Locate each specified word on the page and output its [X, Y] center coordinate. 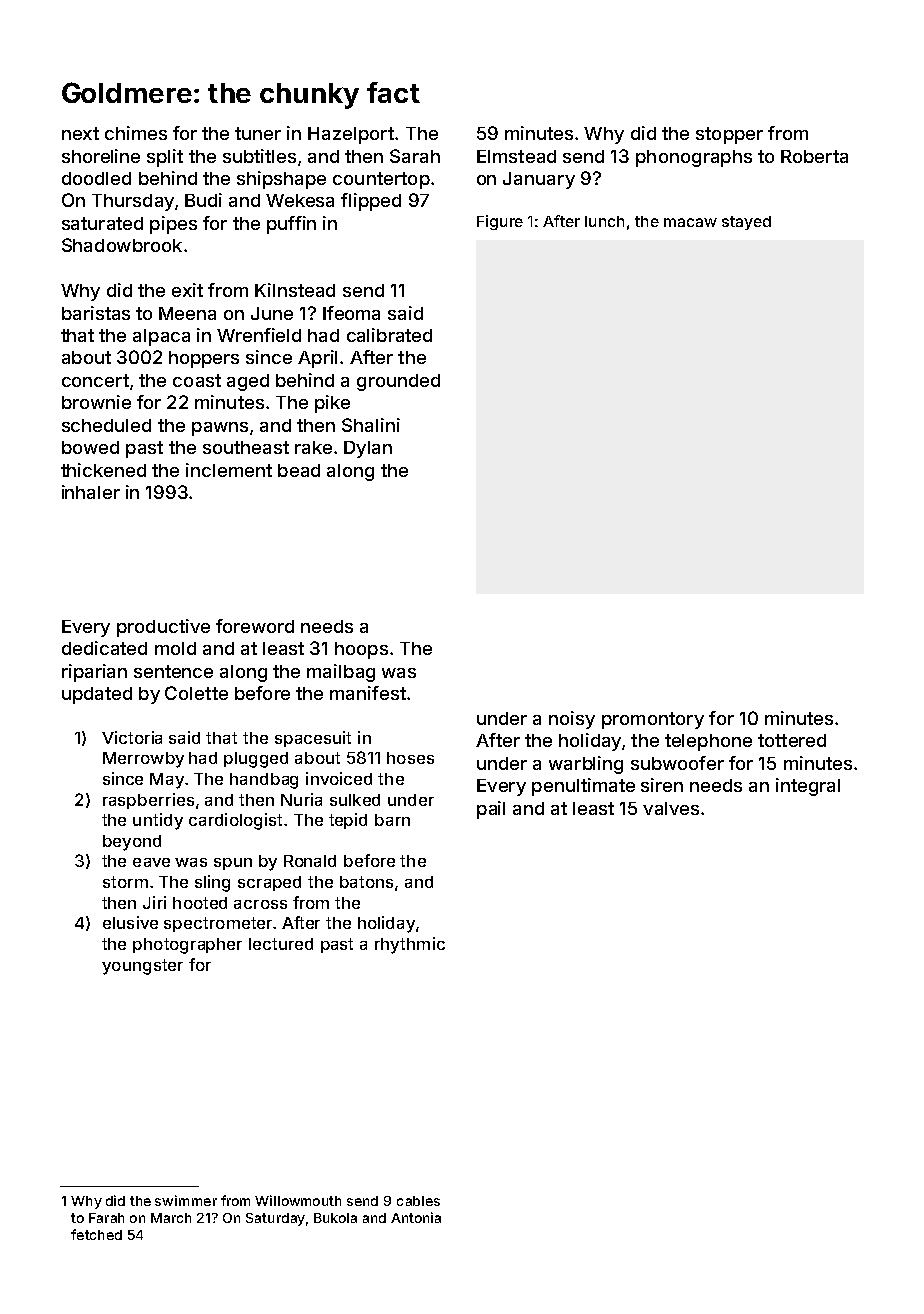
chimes [136, 133]
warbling [586, 765]
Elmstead [516, 156]
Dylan [368, 449]
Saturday [275, 1219]
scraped [269, 883]
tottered [792, 740]
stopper [729, 135]
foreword [255, 626]
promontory [653, 720]
